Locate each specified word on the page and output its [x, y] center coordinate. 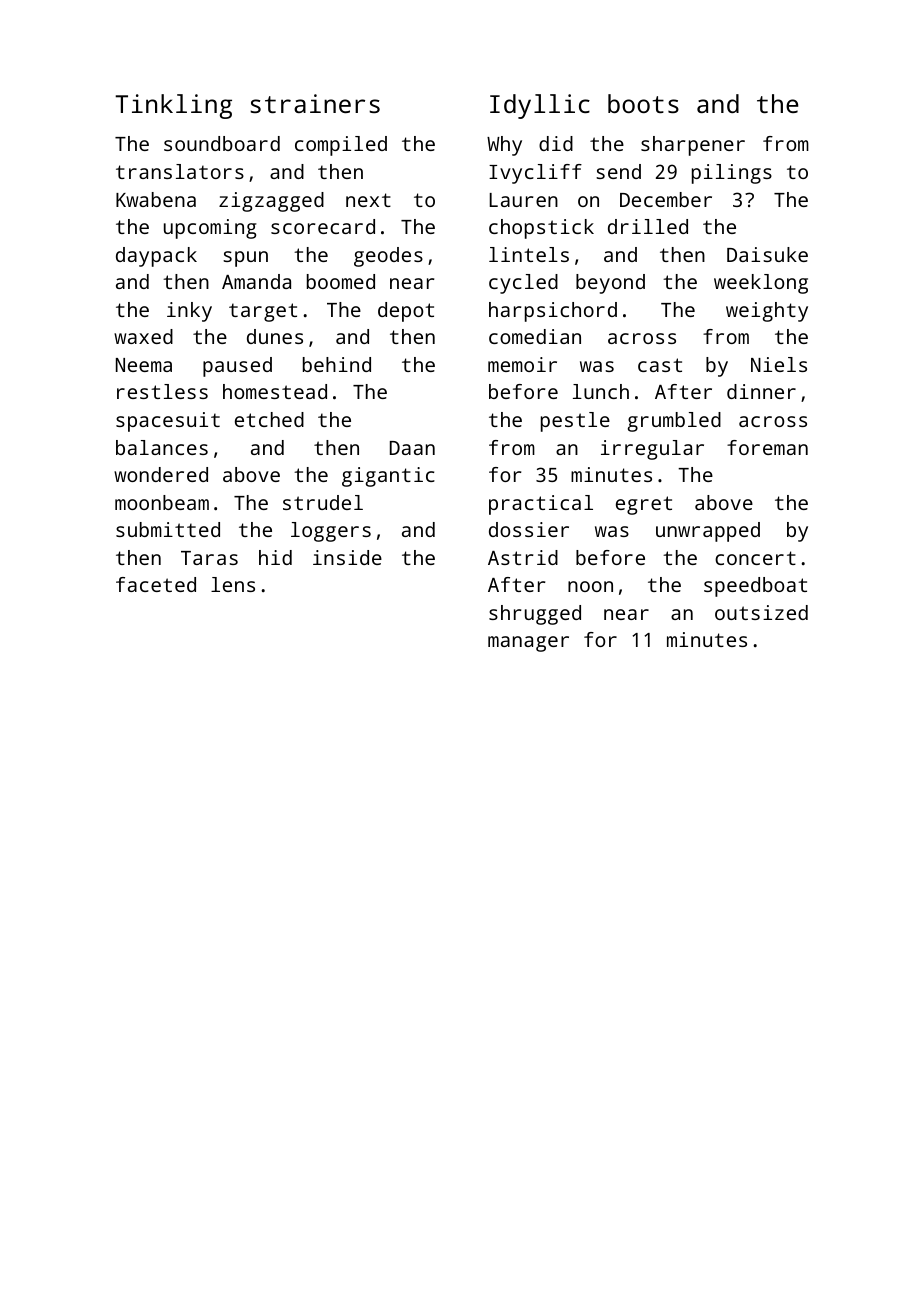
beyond [610, 284]
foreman [767, 447]
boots [643, 103]
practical [541, 505]
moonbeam [162, 502]
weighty [767, 312]
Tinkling [173, 106]
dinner [761, 391]
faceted [156, 584]
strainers [315, 103]
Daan [412, 448]
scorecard [323, 226]
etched [269, 419]
